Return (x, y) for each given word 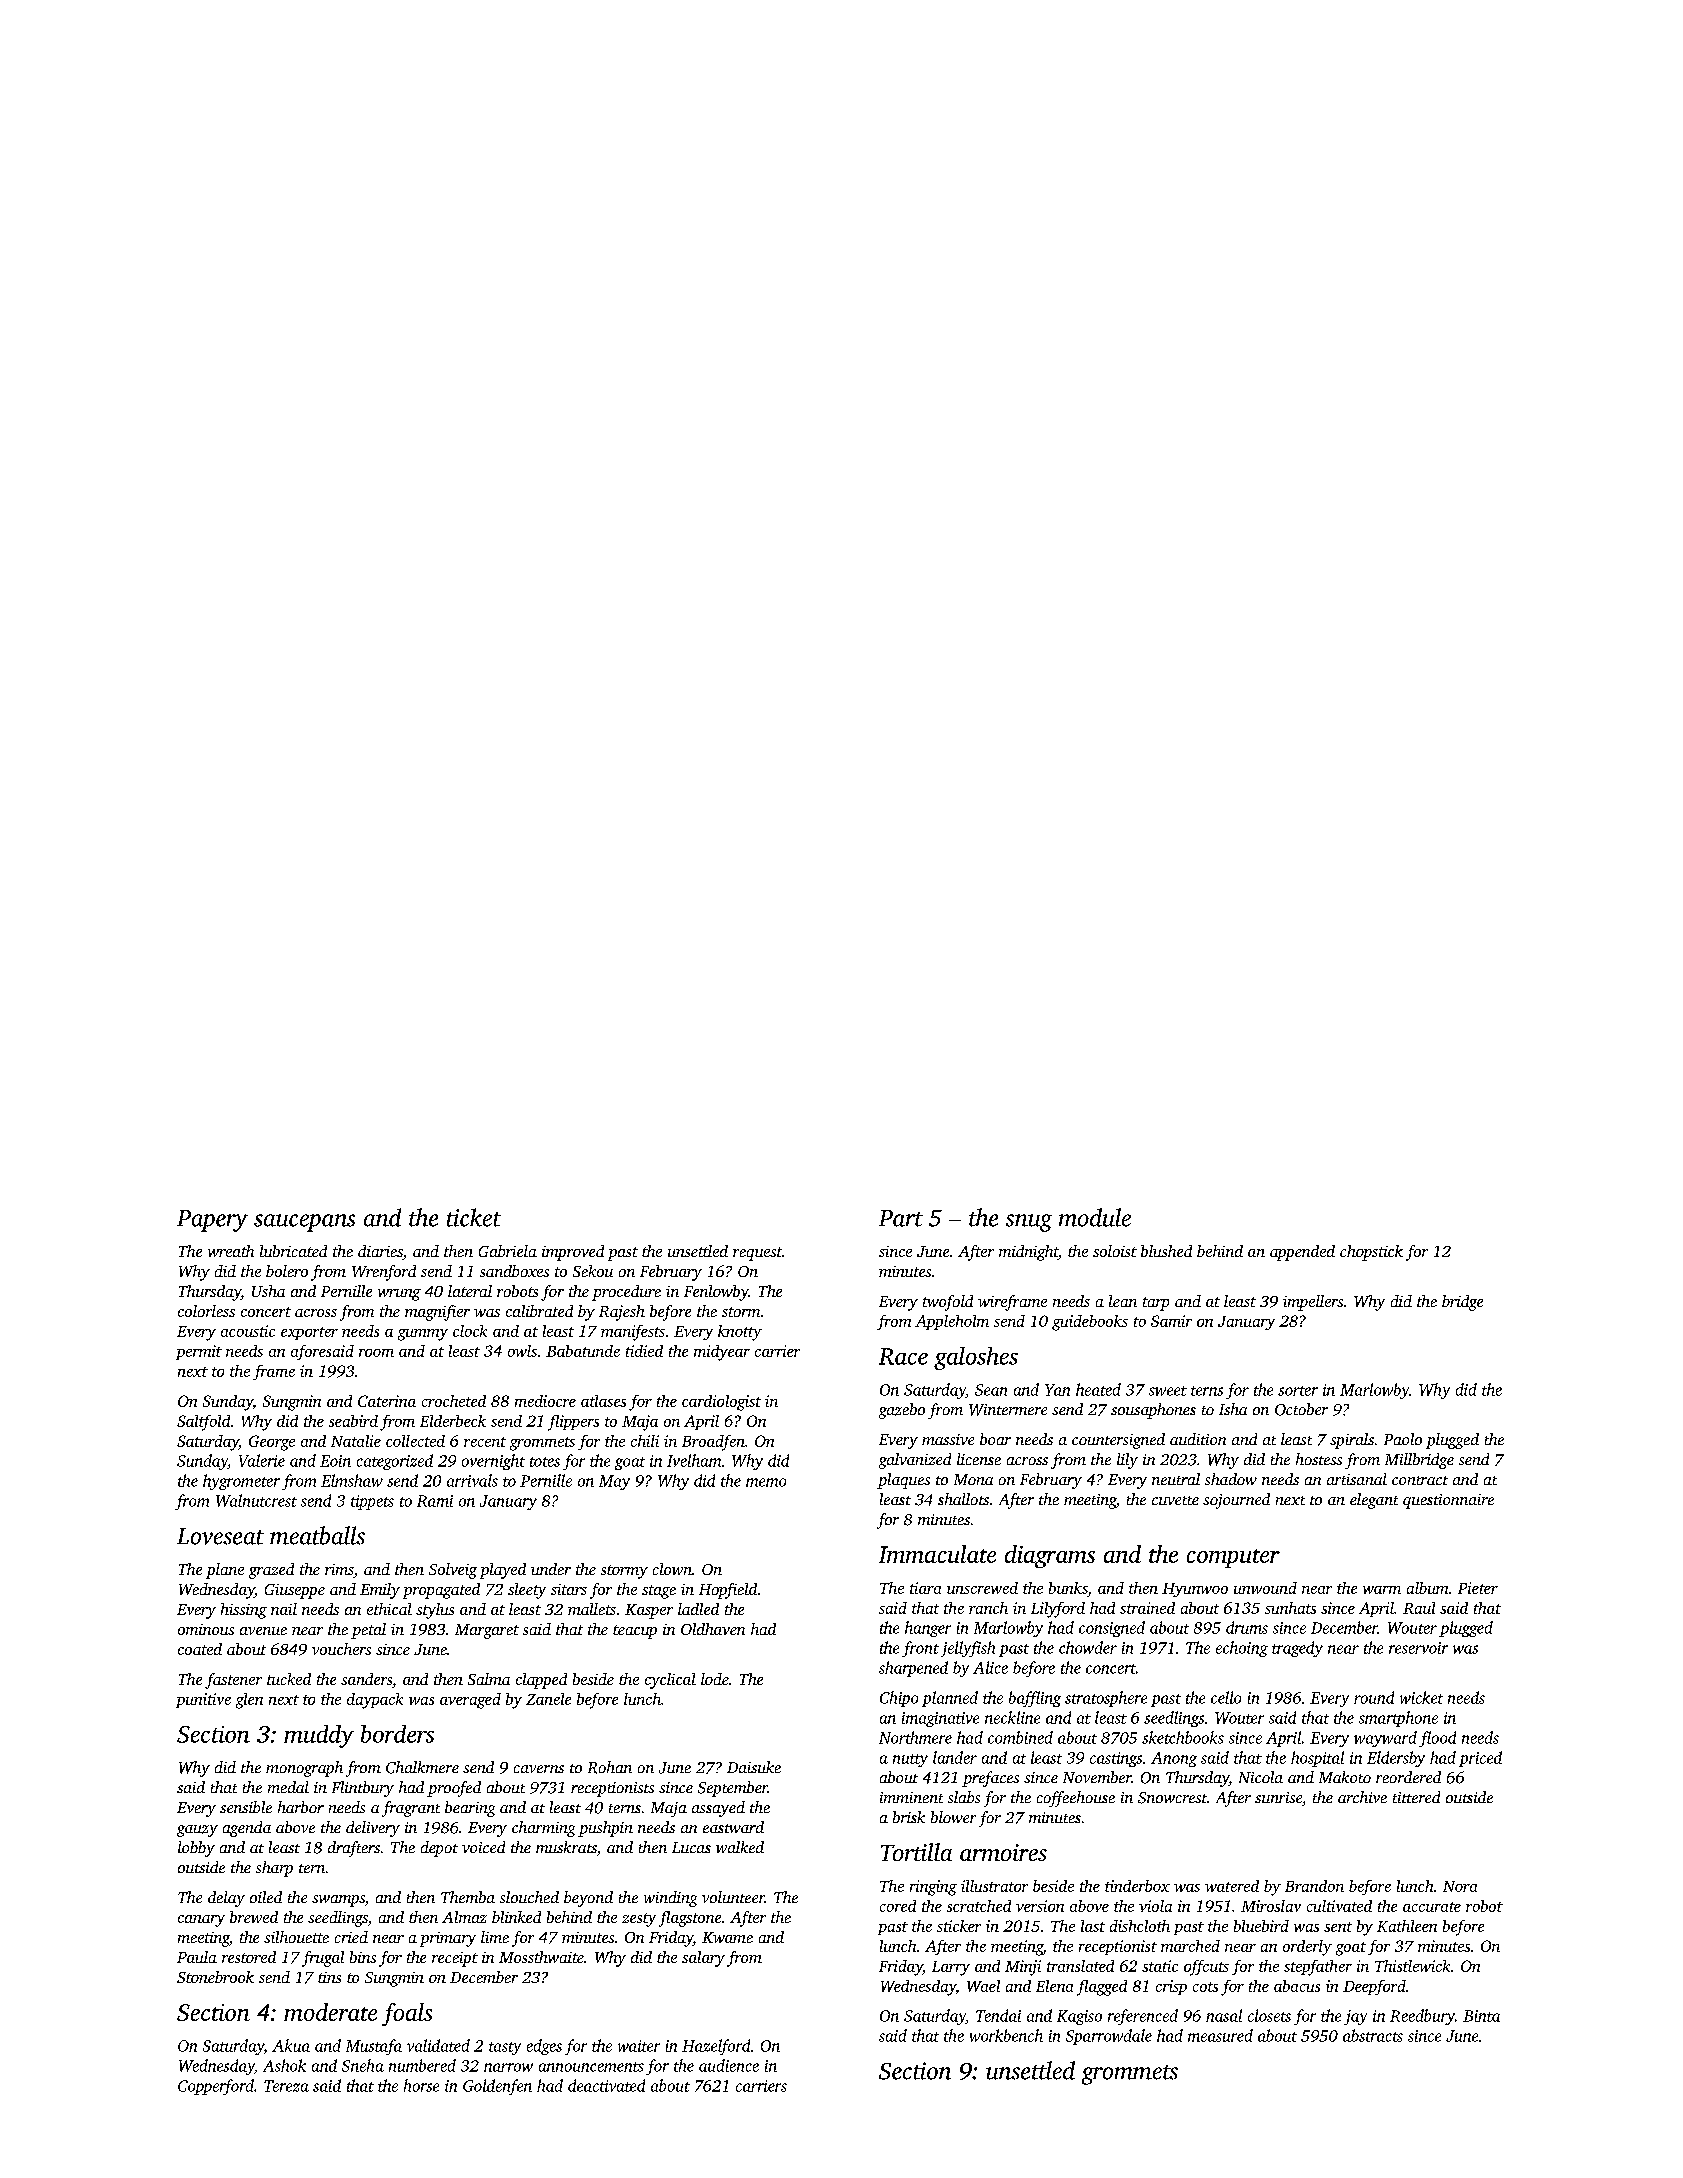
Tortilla (916, 1852)
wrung (399, 1295)
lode (715, 1679)
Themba (468, 1897)
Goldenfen (497, 2087)
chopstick (1371, 1253)
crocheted (454, 1401)
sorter (1298, 1391)
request (757, 1254)
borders (397, 1734)
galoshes (976, 1358)
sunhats (1290, 1608)
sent (1338, 1927)
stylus (435, 1611)
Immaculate (937, 1554)
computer (1233, 1558)
